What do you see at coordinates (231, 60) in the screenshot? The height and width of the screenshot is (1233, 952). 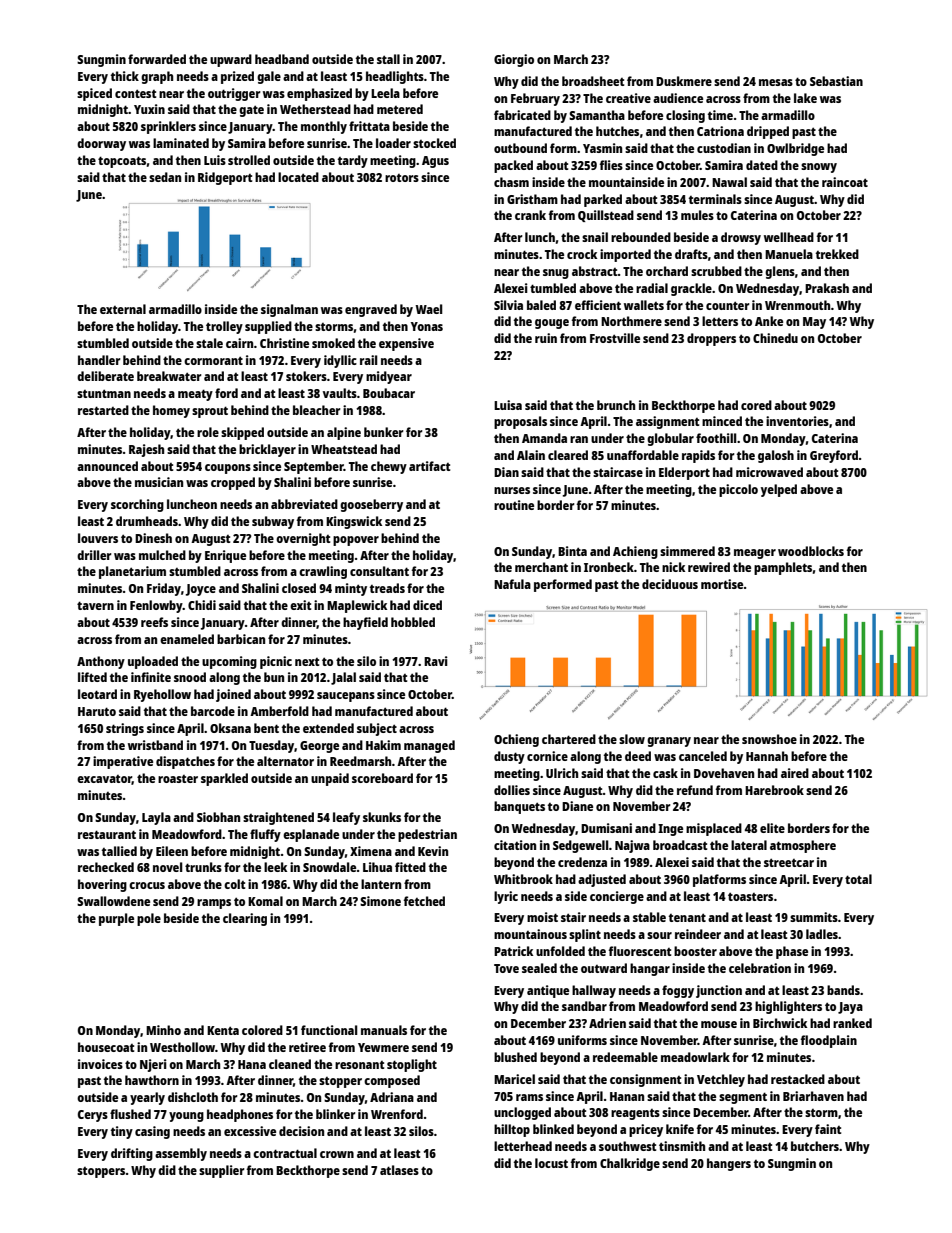 I see `upward` at bounding box center [231, 60].
